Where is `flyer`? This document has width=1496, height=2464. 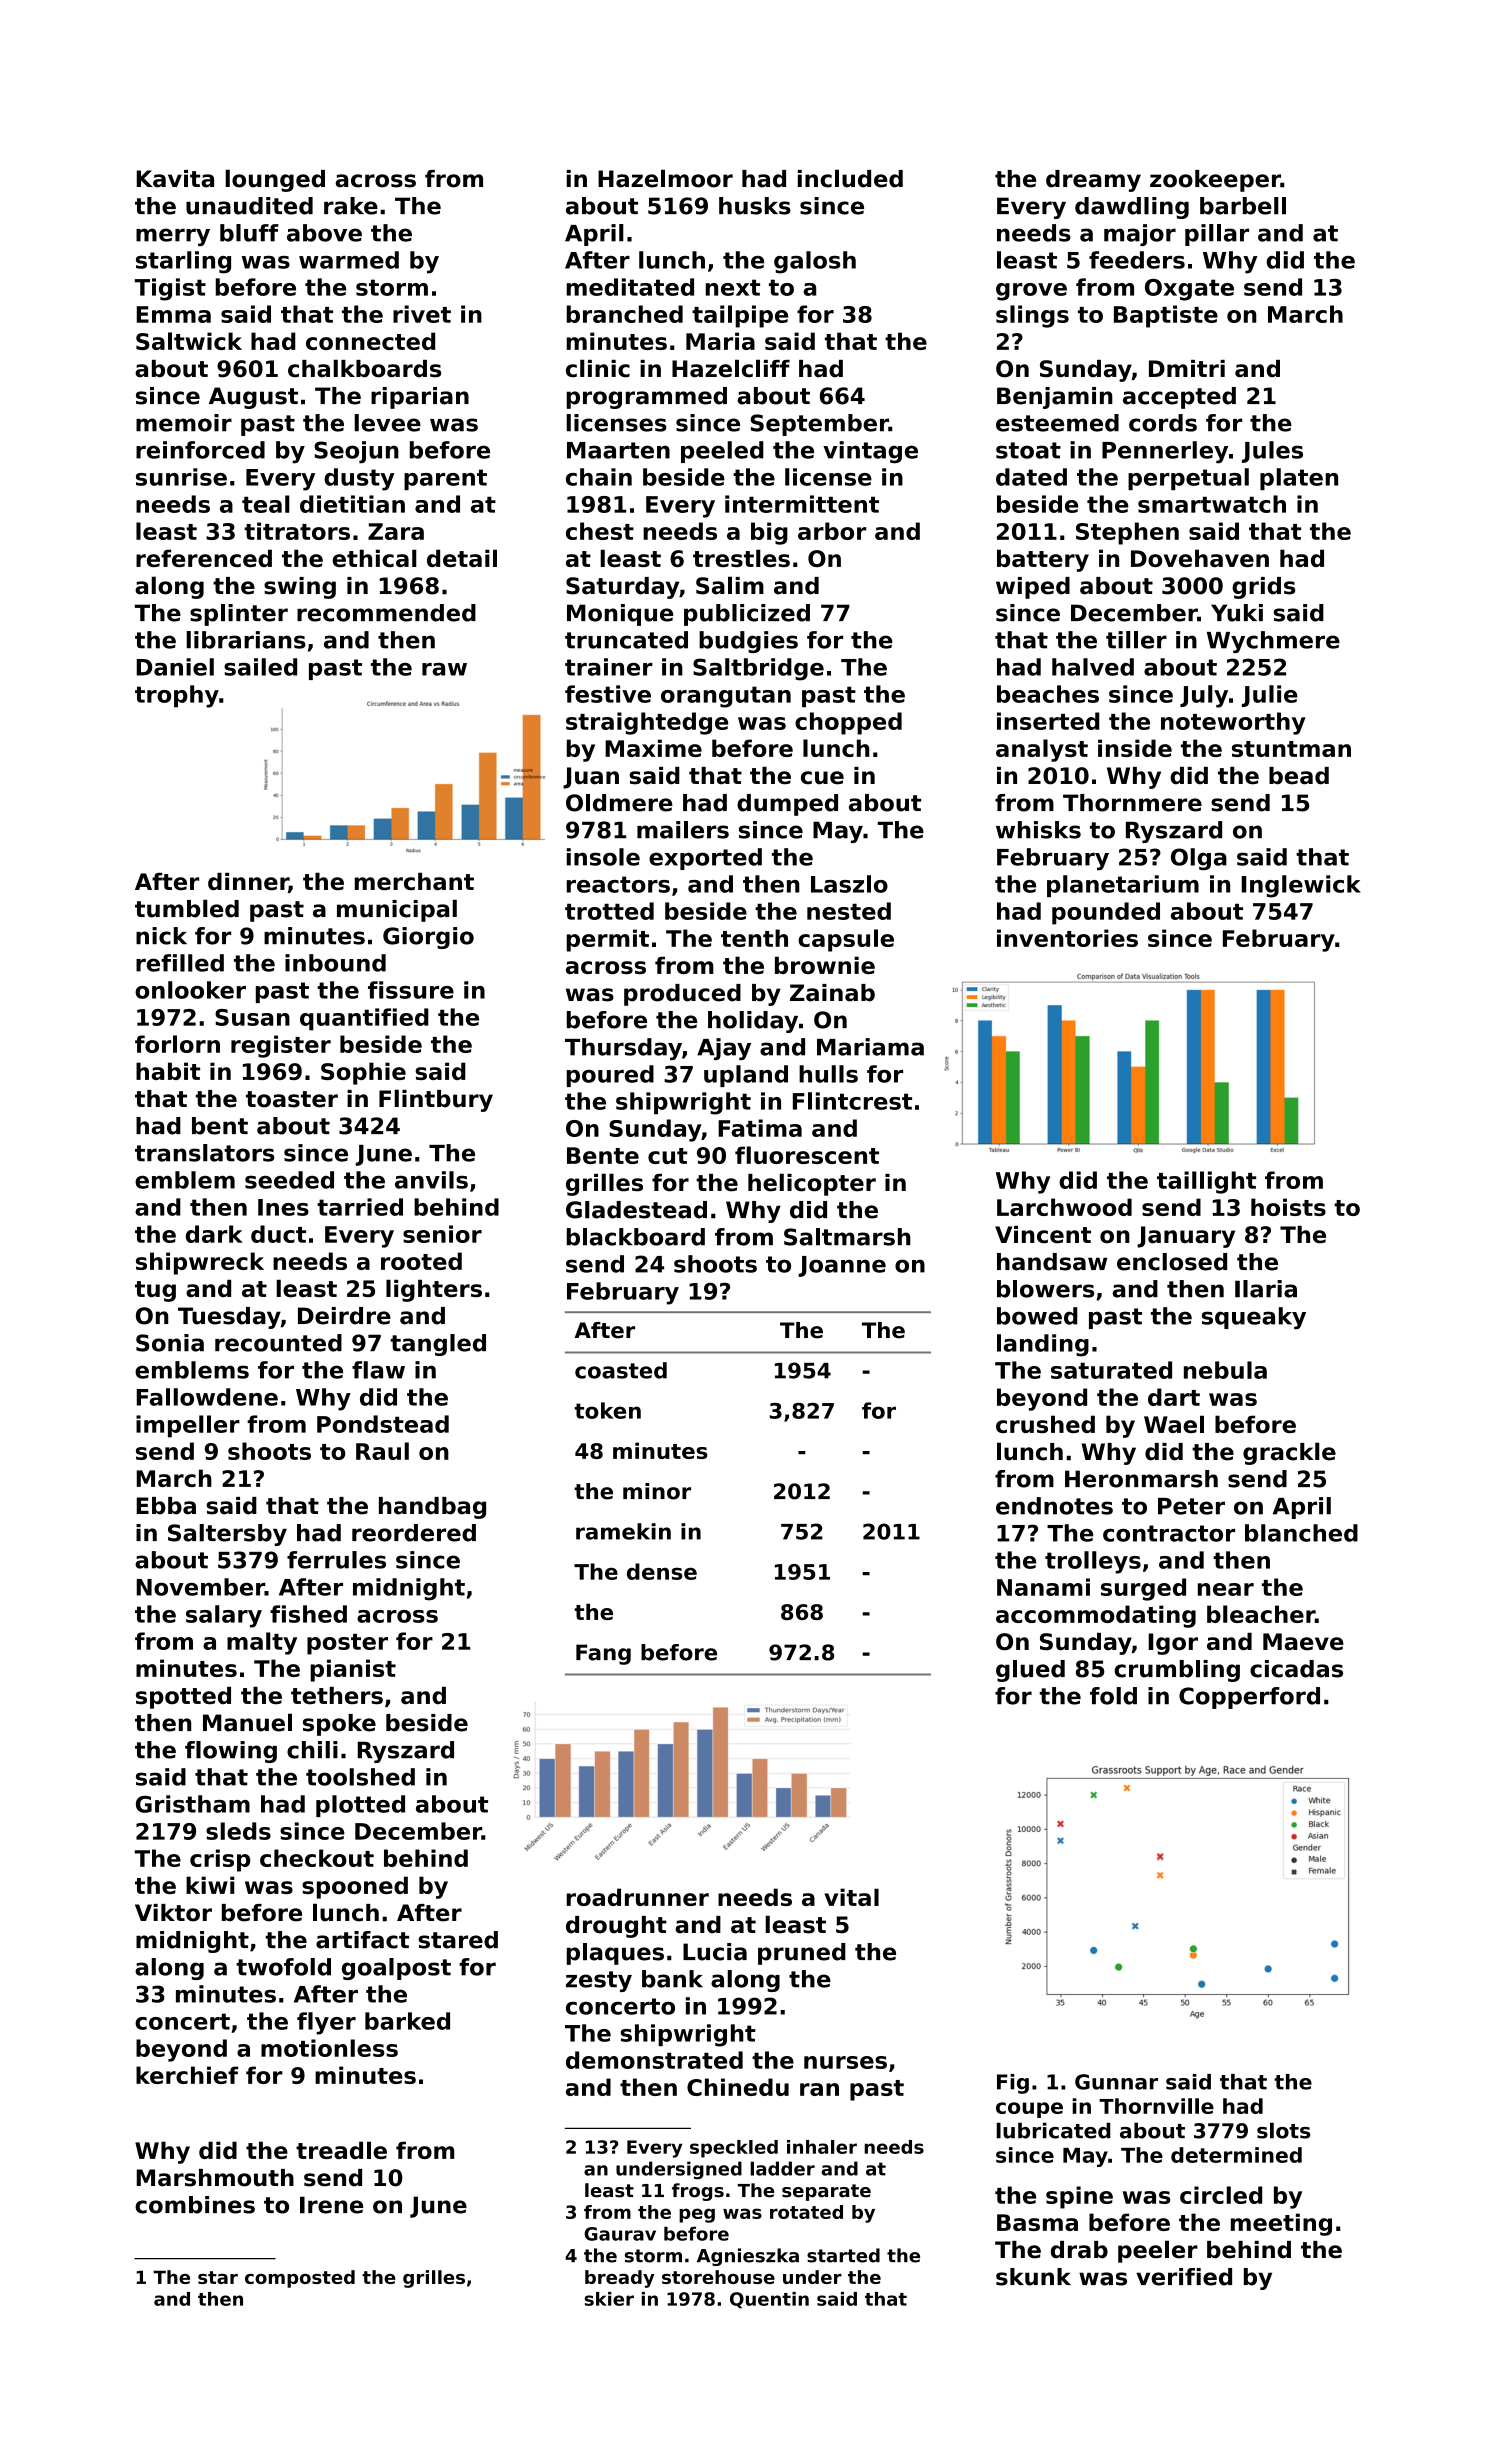
flyer is located at coordinates (326, 2023).
